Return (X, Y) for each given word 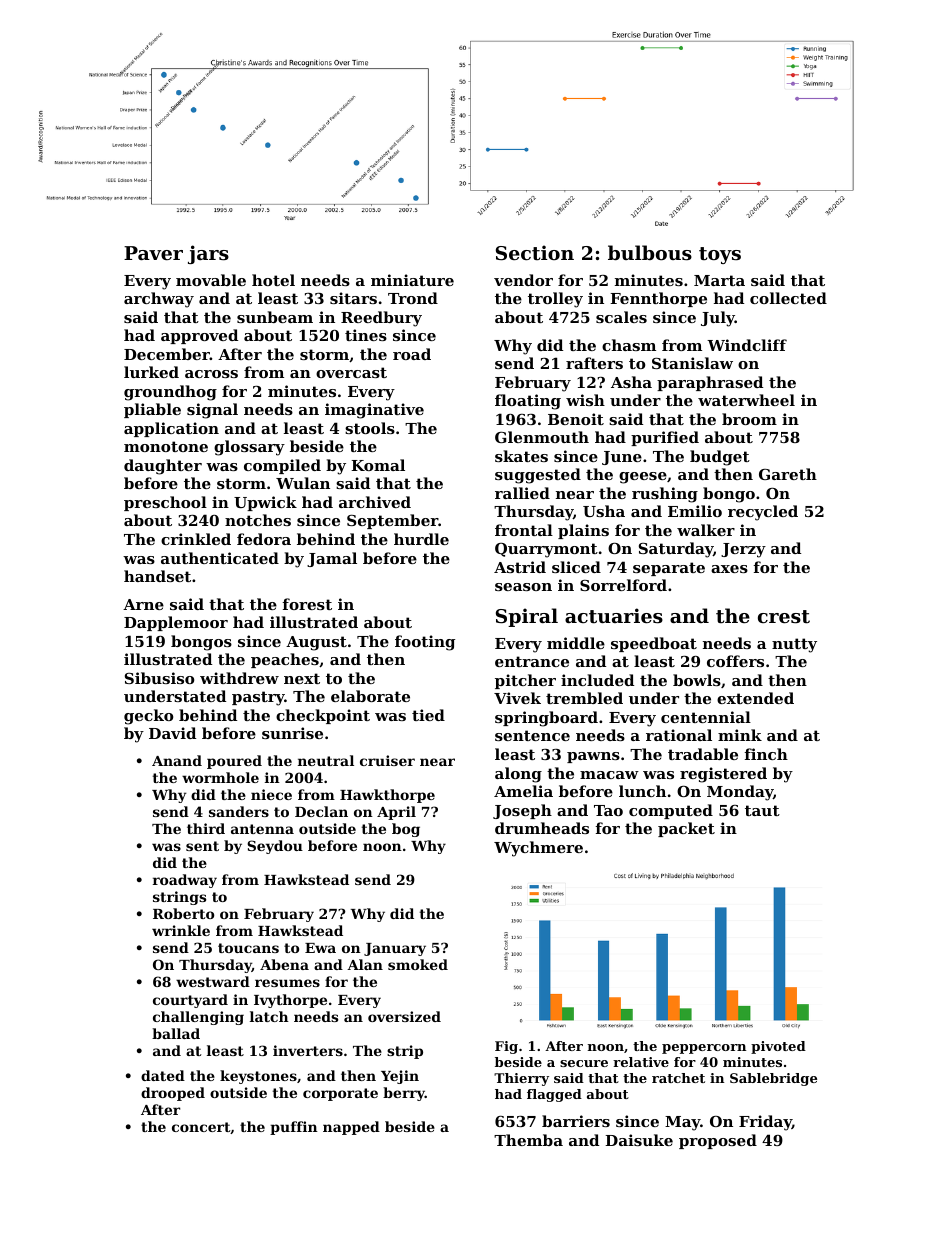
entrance (532, 661)
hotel (273, 280)
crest (784, 617)
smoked (418, 964)
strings (179, 898)
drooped (173, 1094)
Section (535, 253)
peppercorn (704, 1049)
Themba (528, 1140)
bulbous (650, 253)
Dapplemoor (176, 623)
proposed (718, 1141)
